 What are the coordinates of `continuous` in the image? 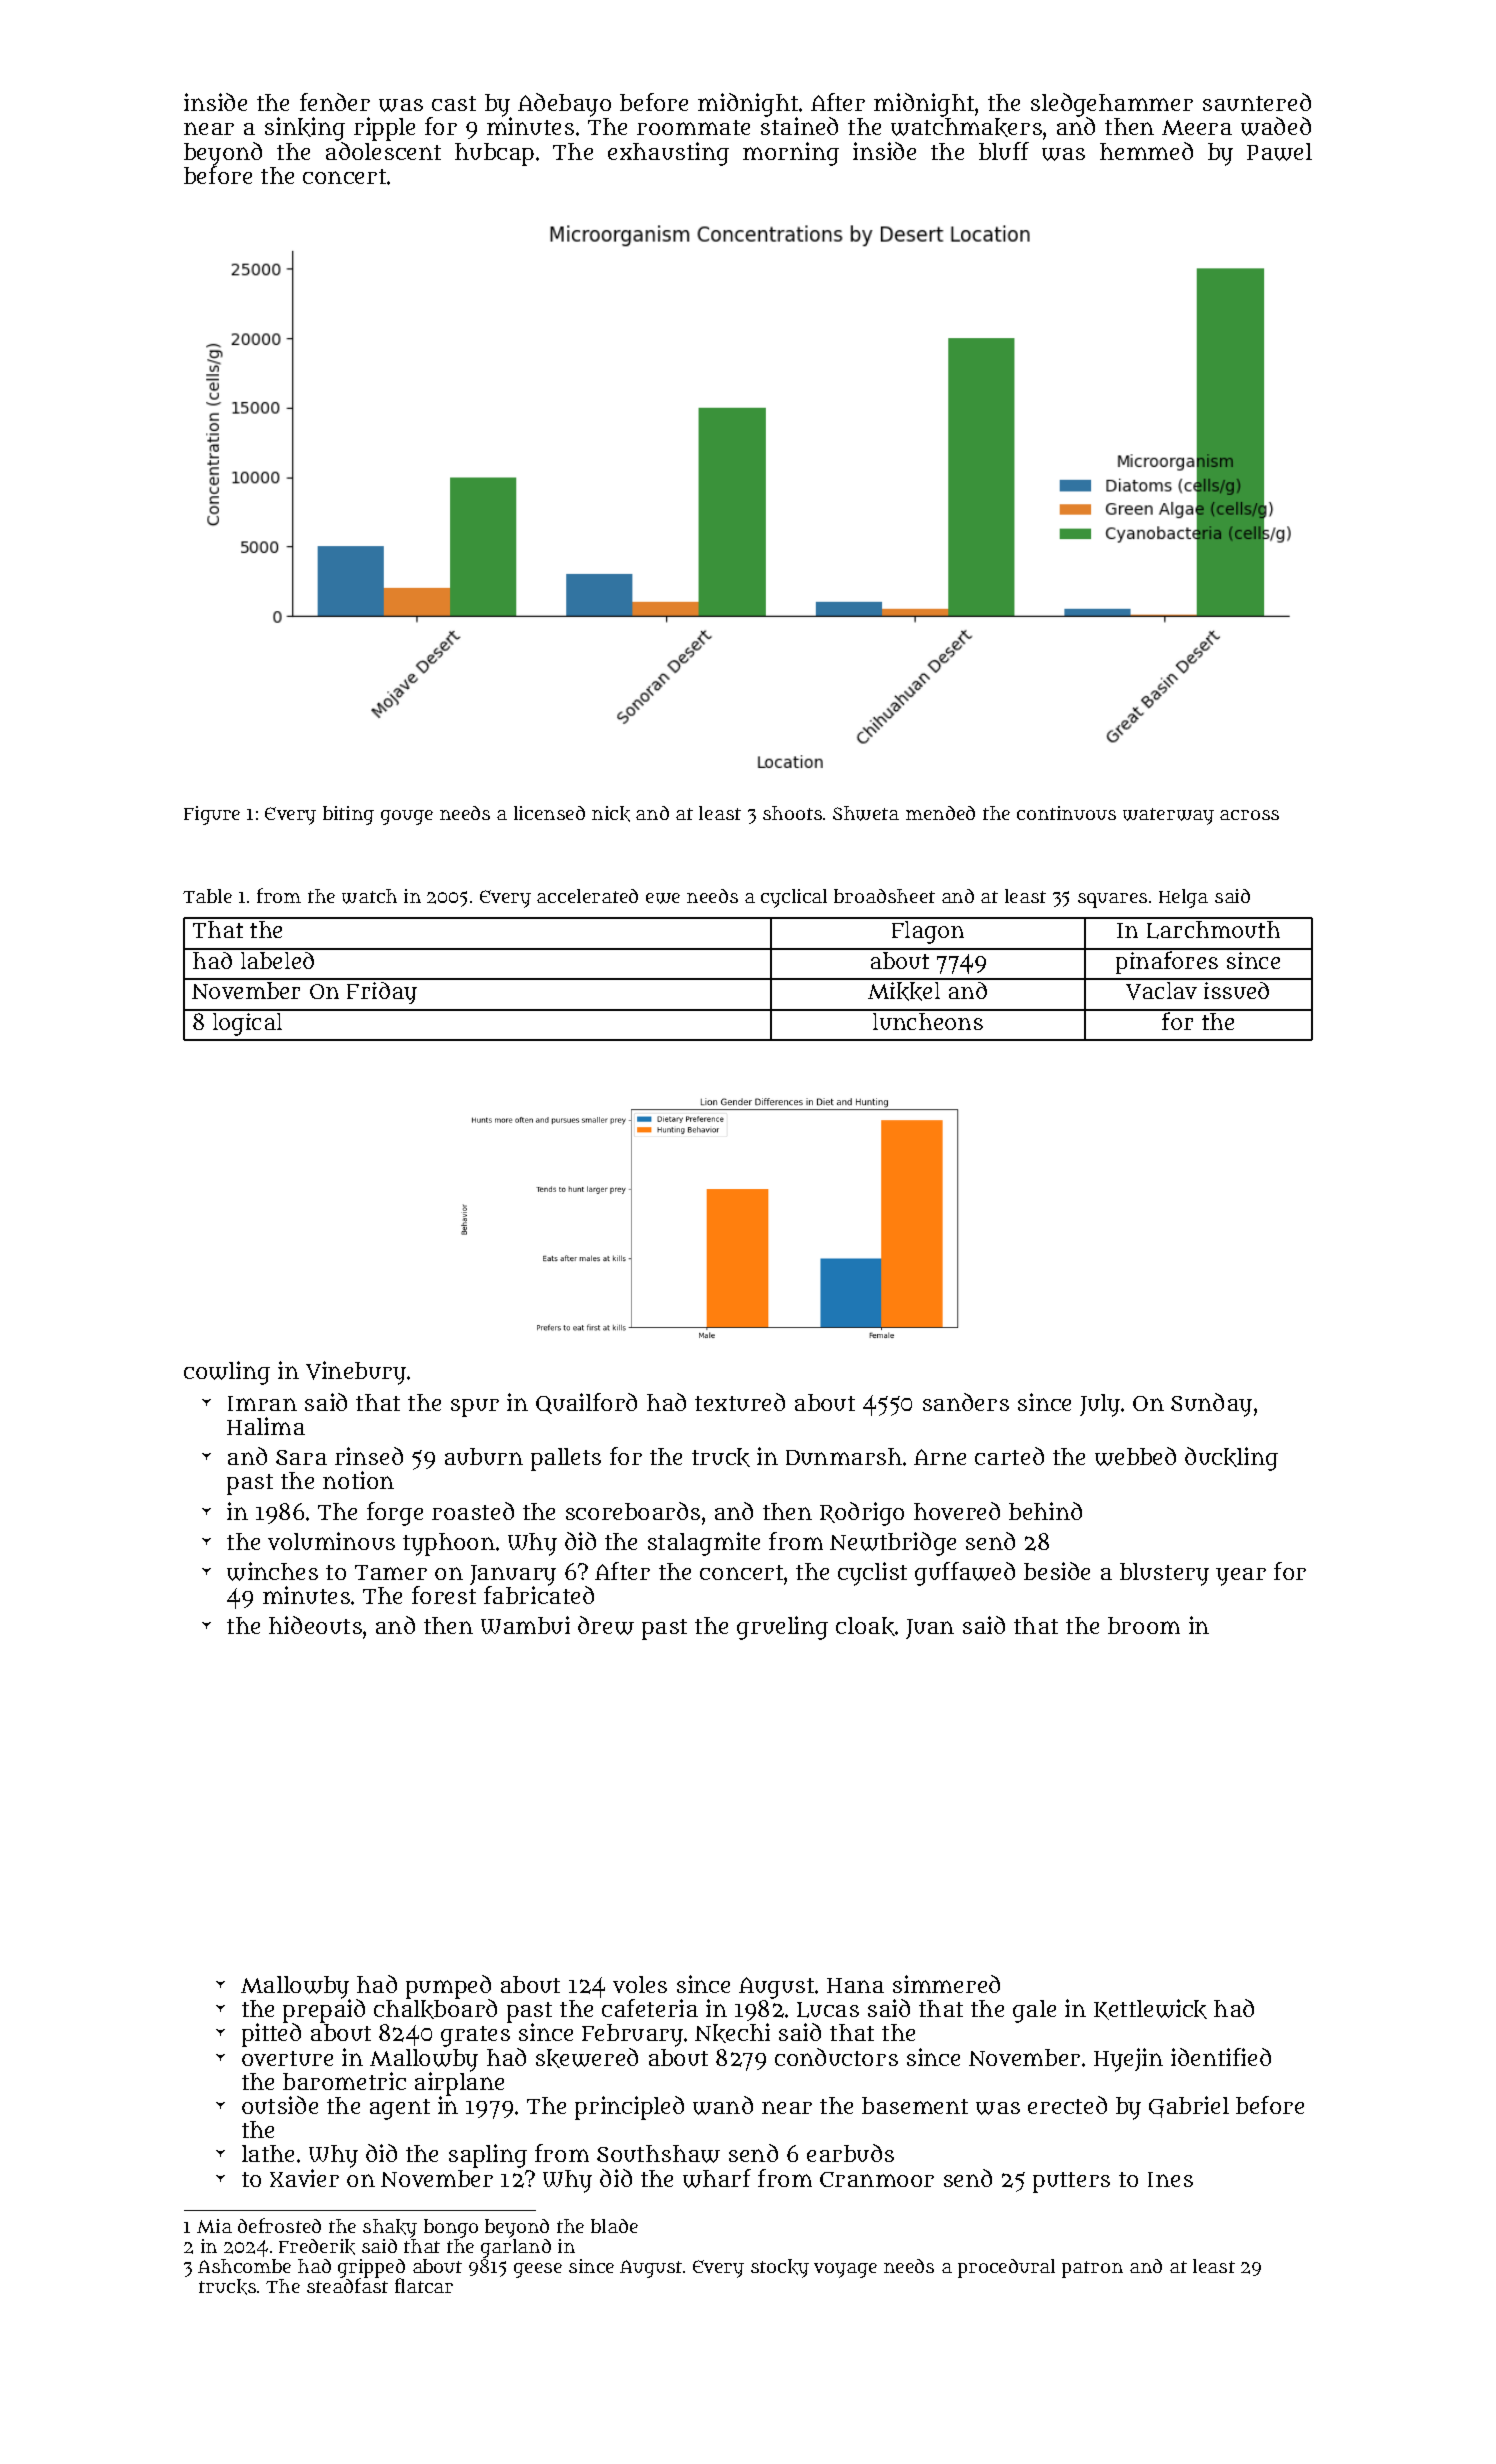 It's located at (1066, 813).
